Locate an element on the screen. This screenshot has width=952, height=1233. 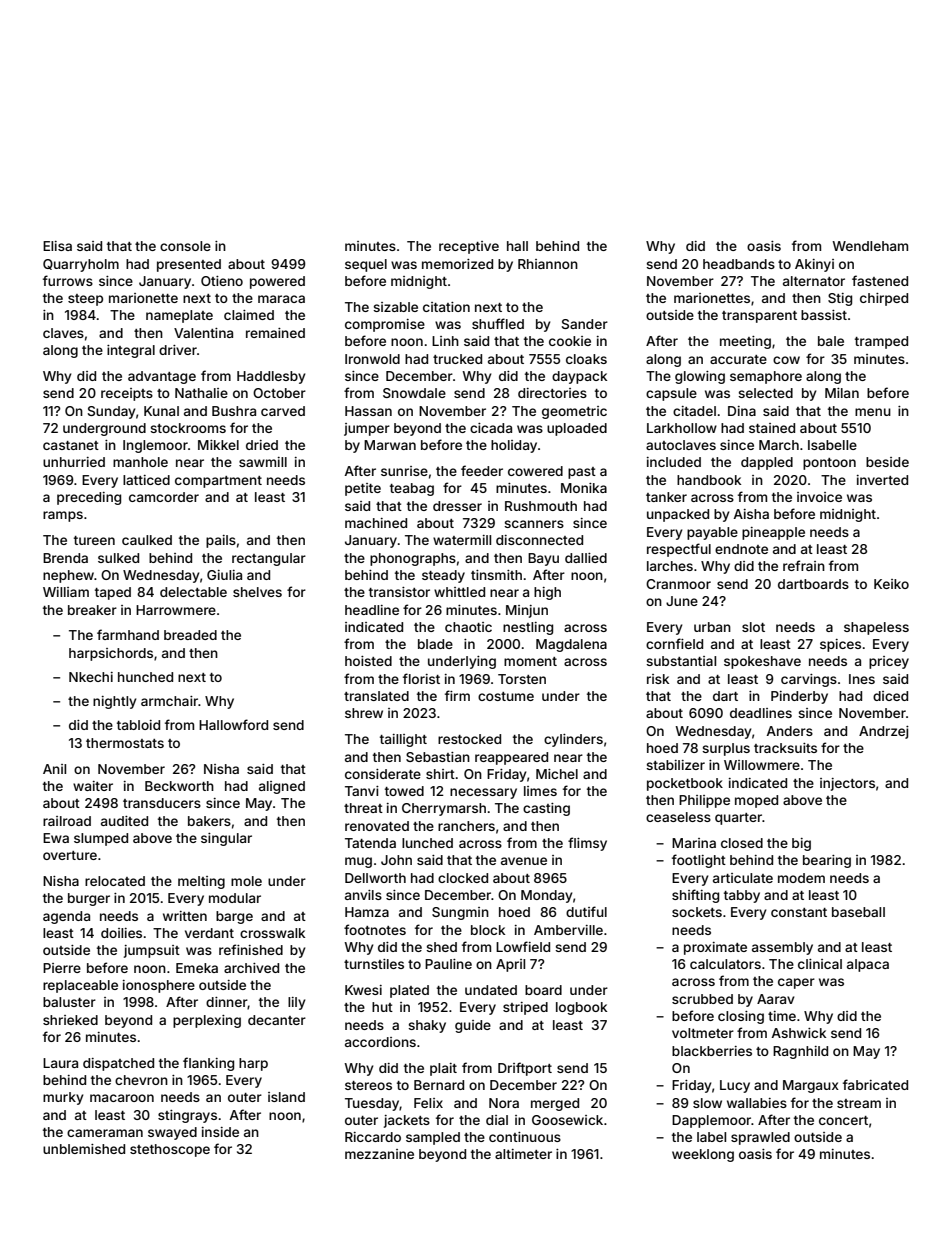
compartment is located at coordinates (218, 482).
